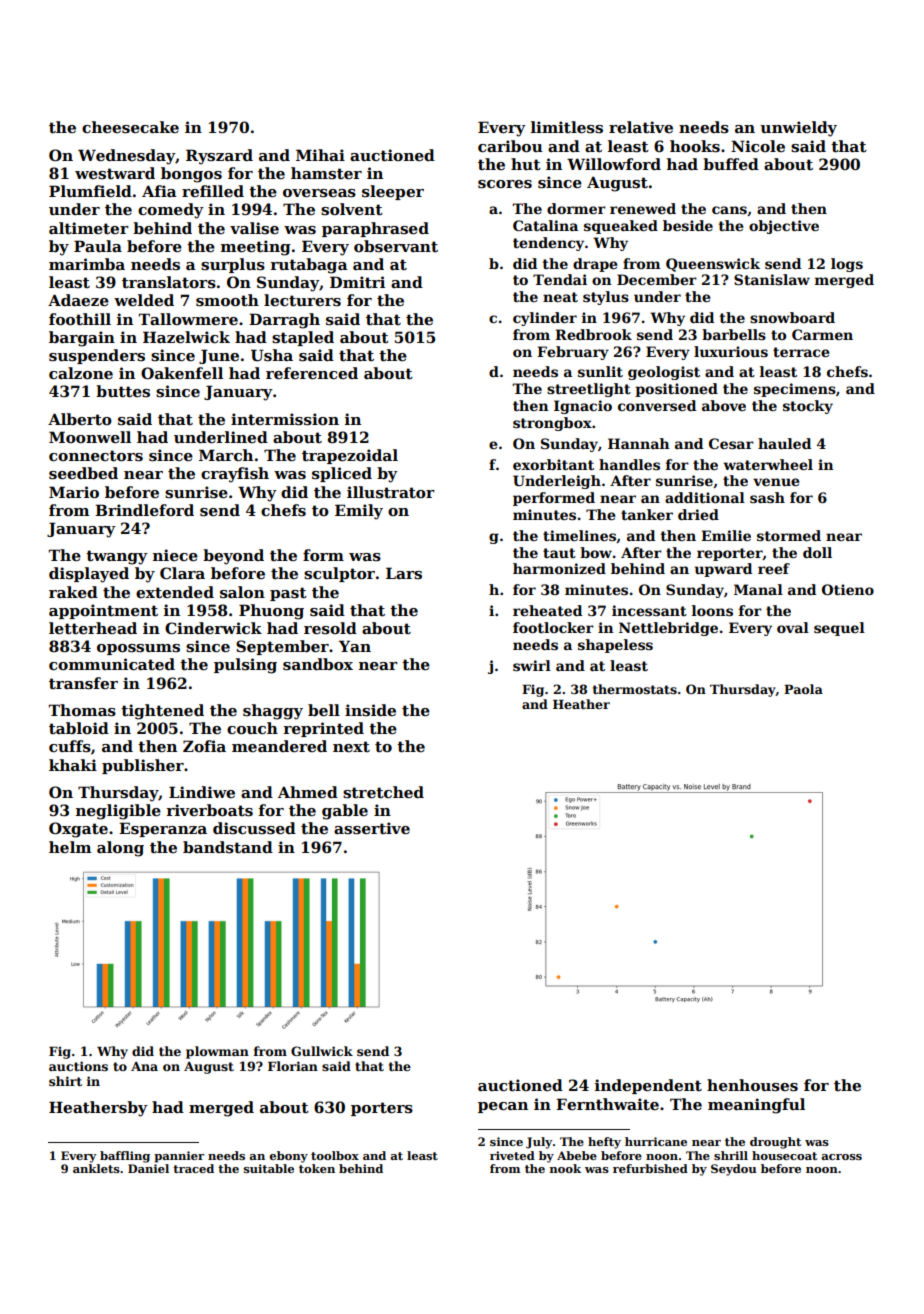  Describe the element at coordinates (80, 419) in the page. I see `Alberto` at that location.
